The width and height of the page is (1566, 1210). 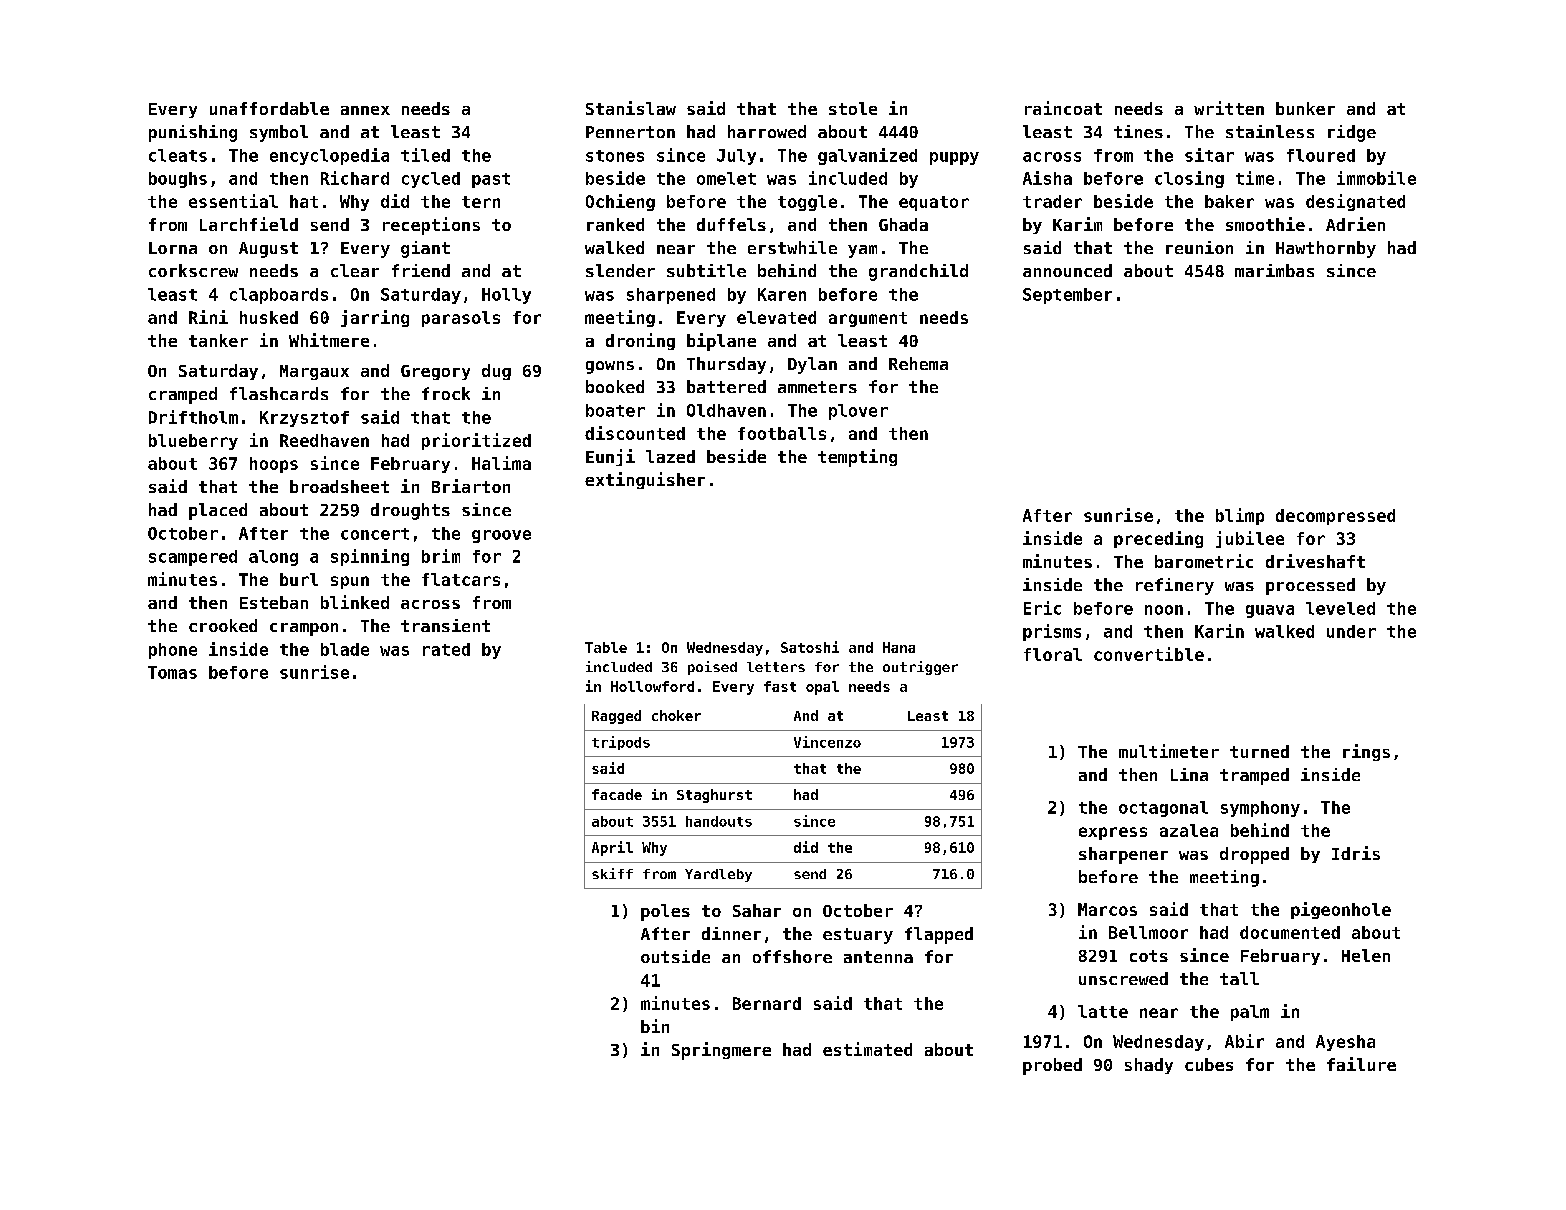 I want to click on decompressed, so click(x=1335, y=517).
